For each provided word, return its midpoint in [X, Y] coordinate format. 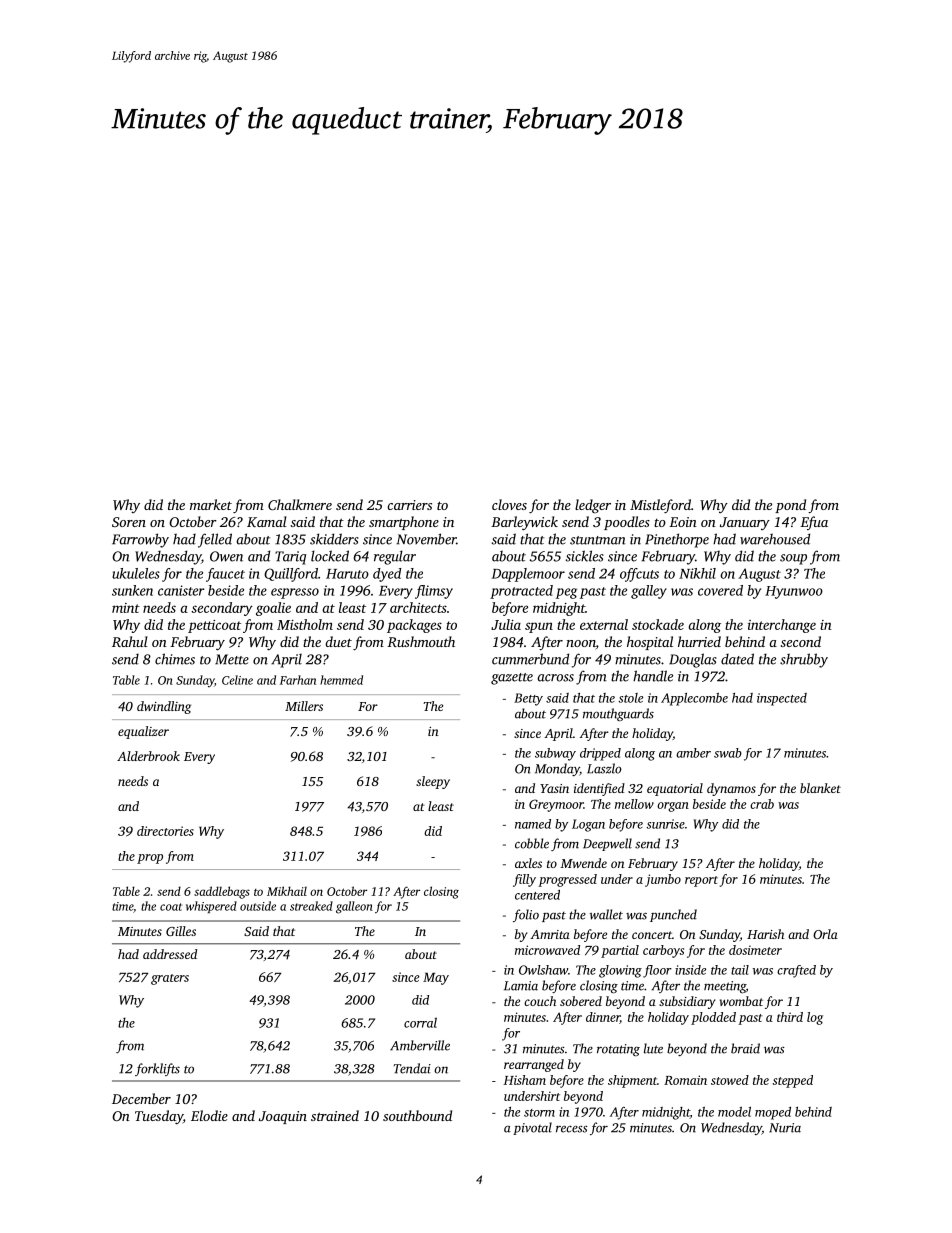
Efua [814, 523]
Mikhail [287, 891]
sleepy [433, 782]
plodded [713, 1018]
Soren [129, 522]
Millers [304, 706]
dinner [603, 1018]
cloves [509, 504]
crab [762, 804]
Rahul [130, 641]
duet [338, 641]
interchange [782, 626]
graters [170, 979]
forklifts [157, 1069]
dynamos [731, 789]
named [533, 824]
